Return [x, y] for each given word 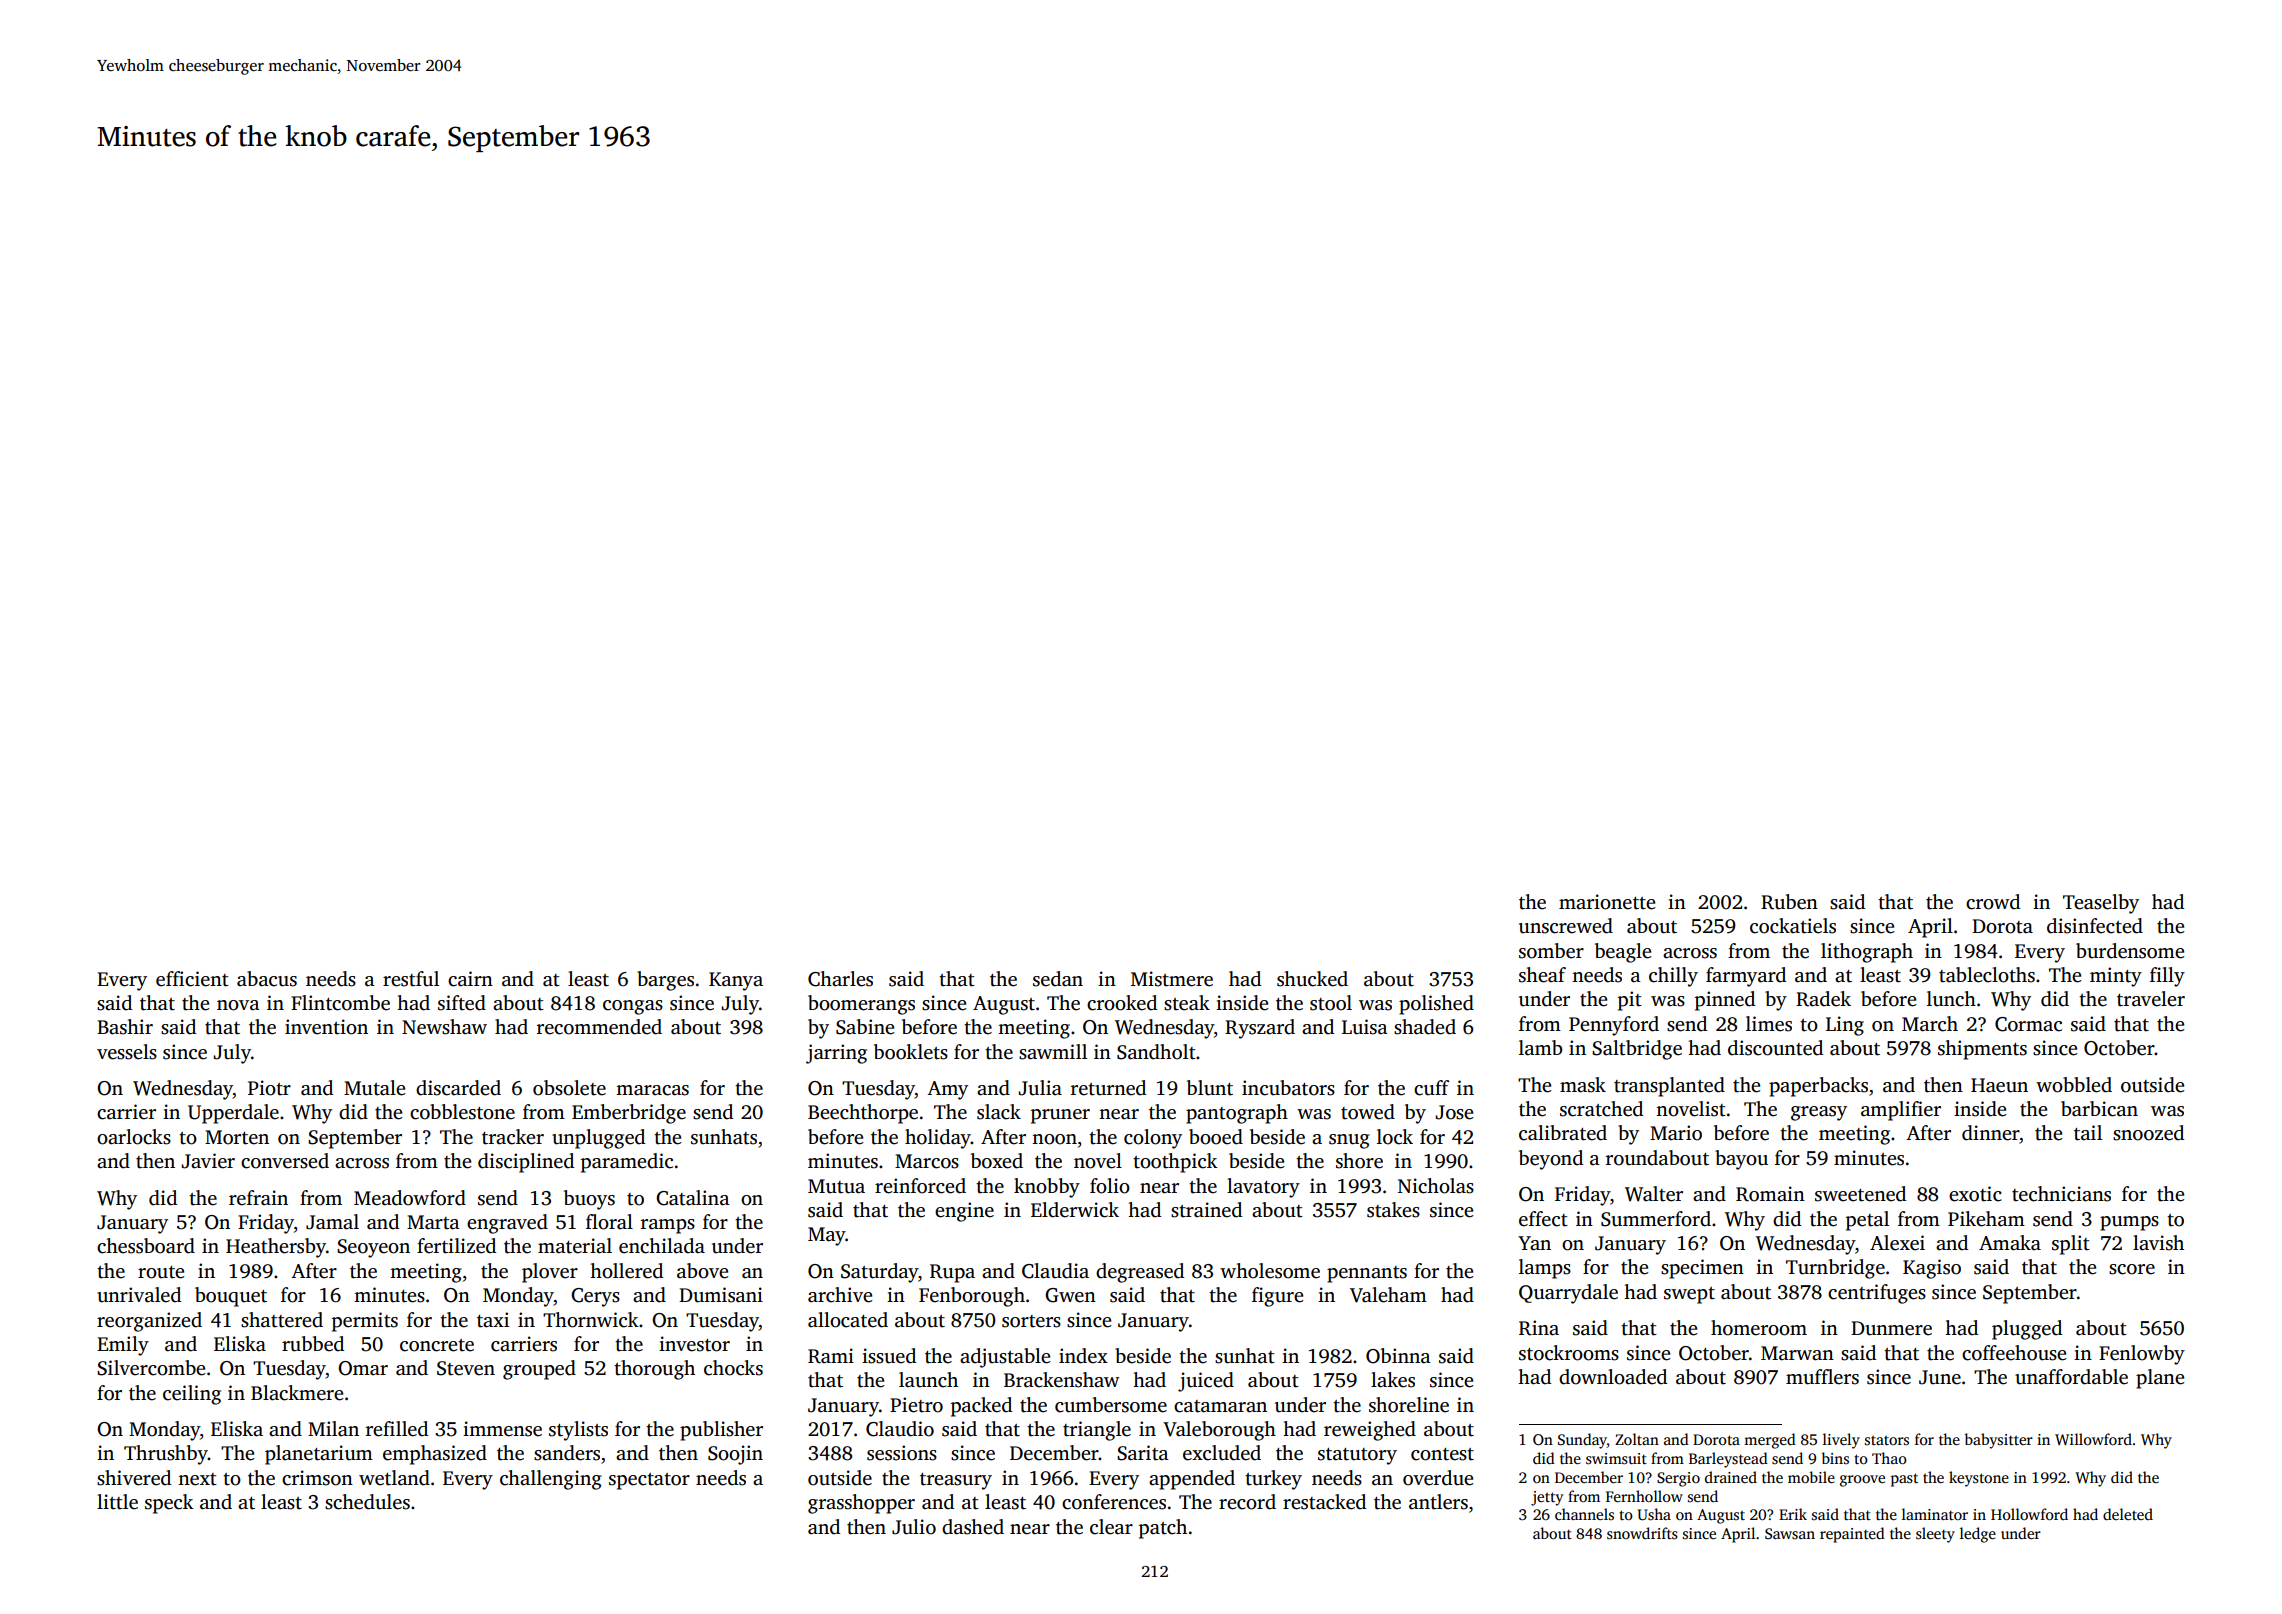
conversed [285, 1161]
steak [1187, 1003]
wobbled [2074, 1085]
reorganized [149, 1322]
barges [665, 981]
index [1083, 1356]
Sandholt [1156, 1052]
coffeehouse [2014, 1353]
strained [1206, 1210]
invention [326, 1027]
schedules [367, 1502]
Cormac [2028, 1024]
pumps [2129, 1223]
